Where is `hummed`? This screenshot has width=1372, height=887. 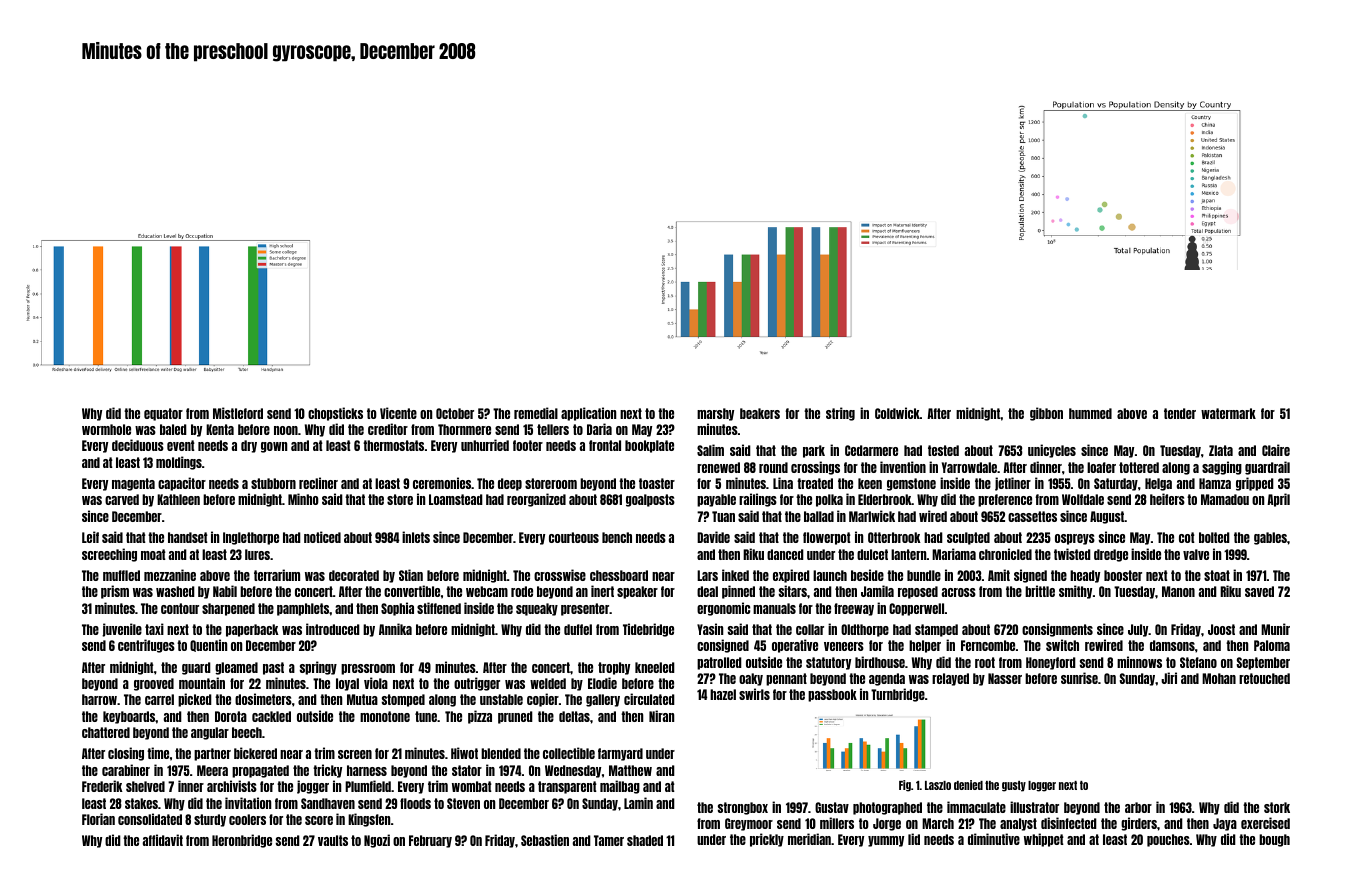 hummed is located at coordinates (1090, 413).
